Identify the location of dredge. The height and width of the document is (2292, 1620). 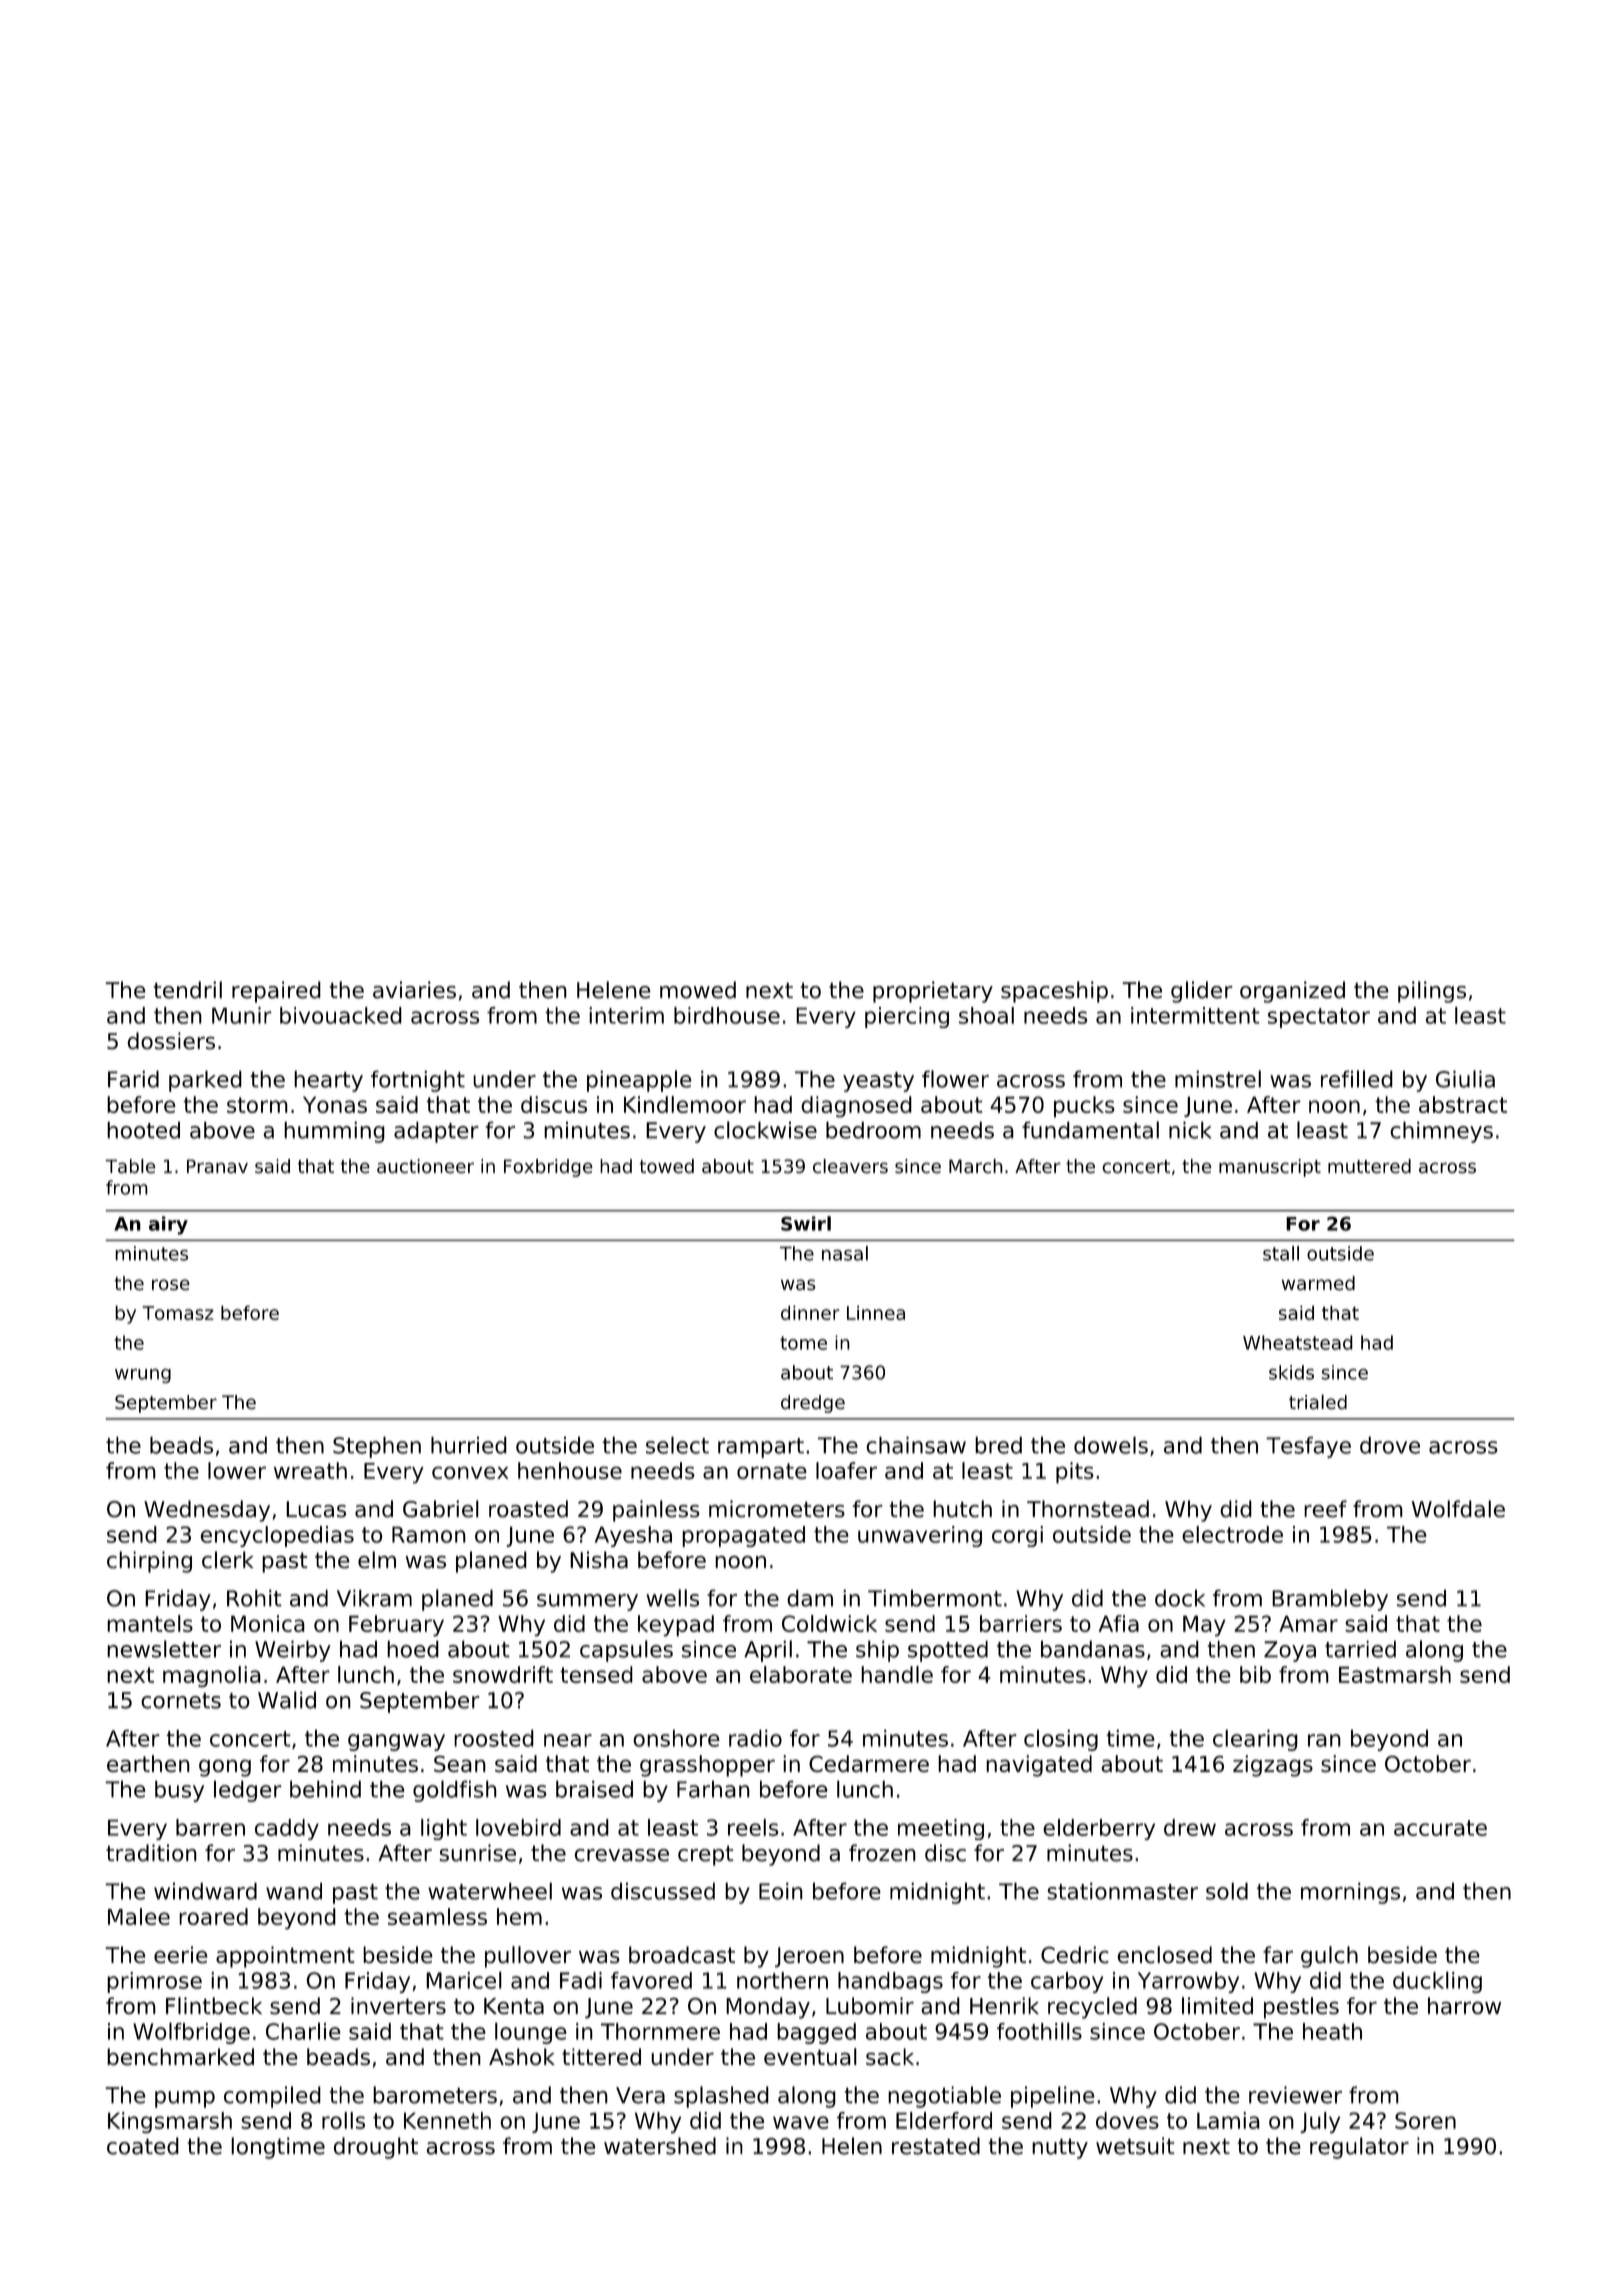
(813, 1404).
